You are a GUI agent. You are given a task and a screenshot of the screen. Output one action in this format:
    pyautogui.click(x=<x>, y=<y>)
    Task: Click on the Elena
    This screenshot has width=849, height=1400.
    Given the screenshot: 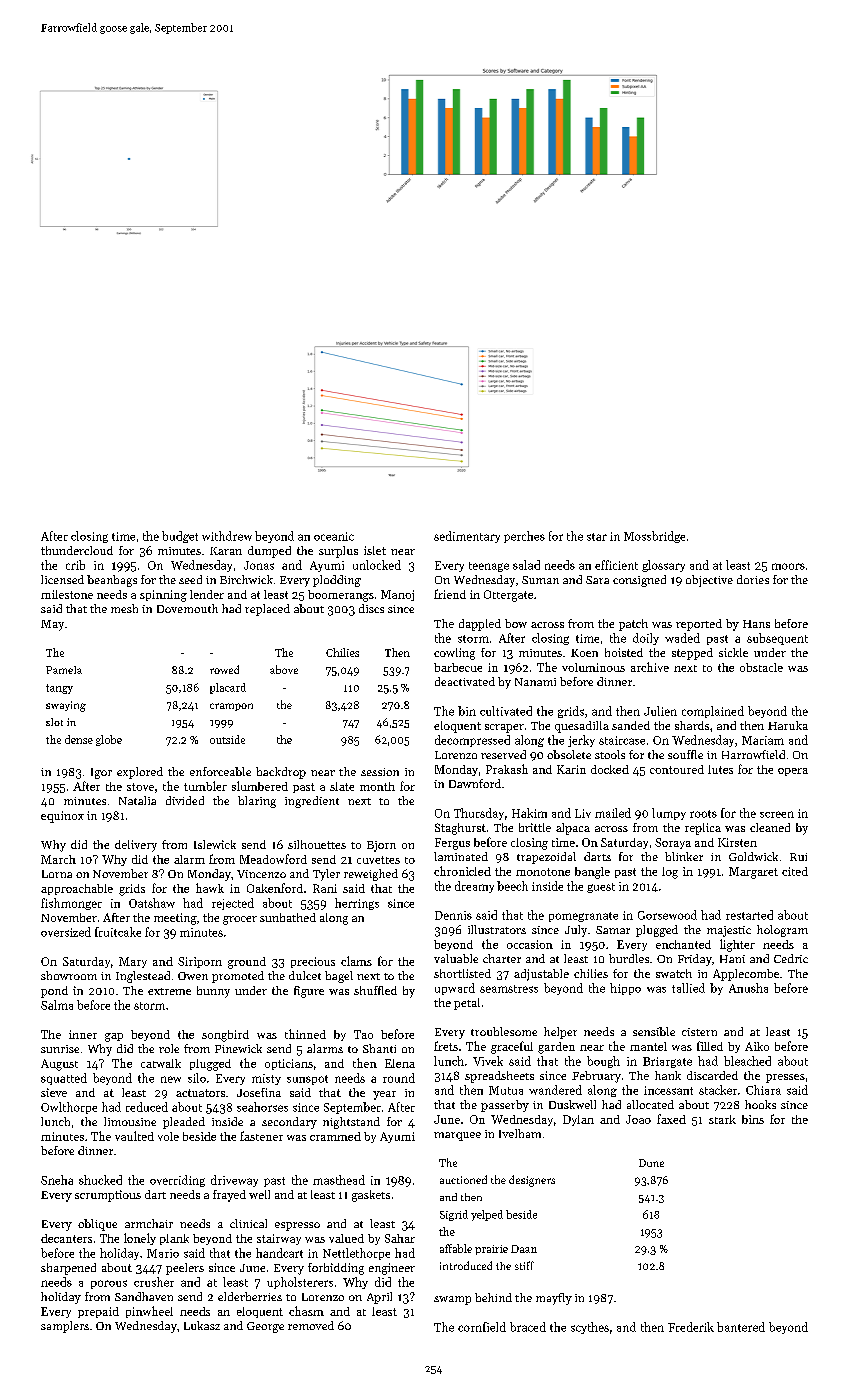 What is the action you would take?
    pyautogui.click(x=400, y=1063)
